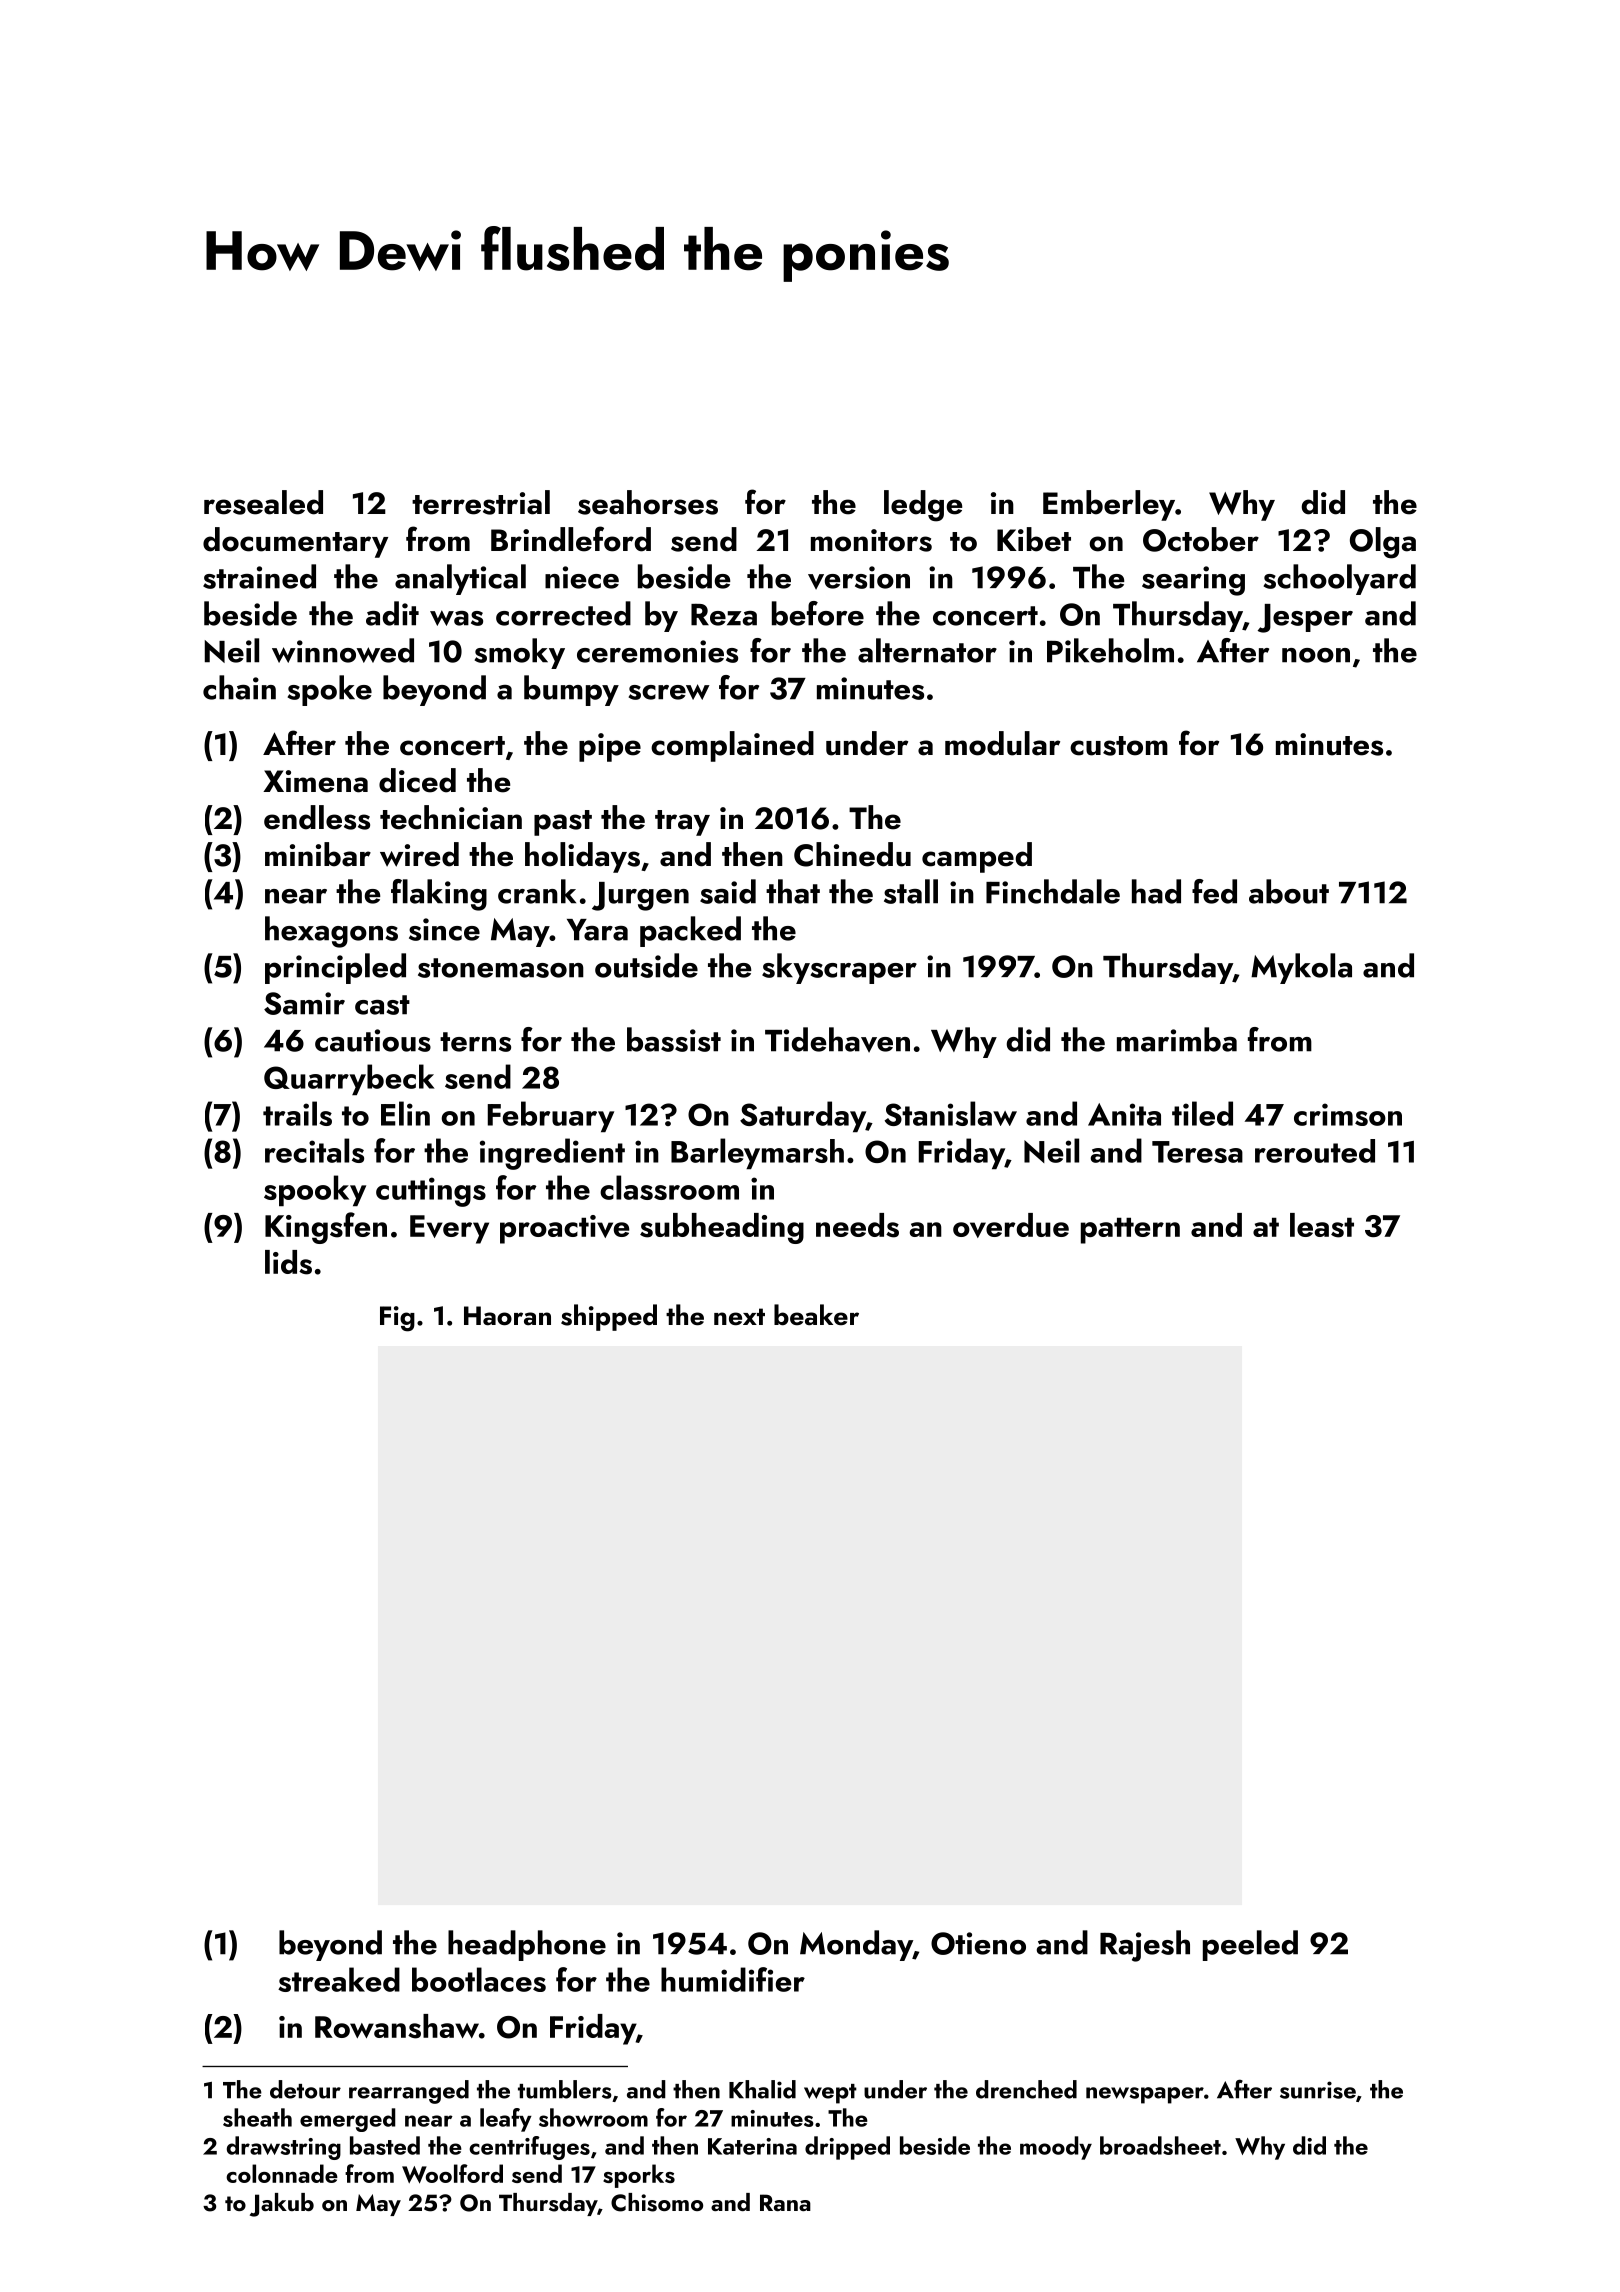 This screenshot has height=2292, width=1620. Describe the element at coordinates (1250, 1945) in the screenshot. I see `peeled` at that location.
